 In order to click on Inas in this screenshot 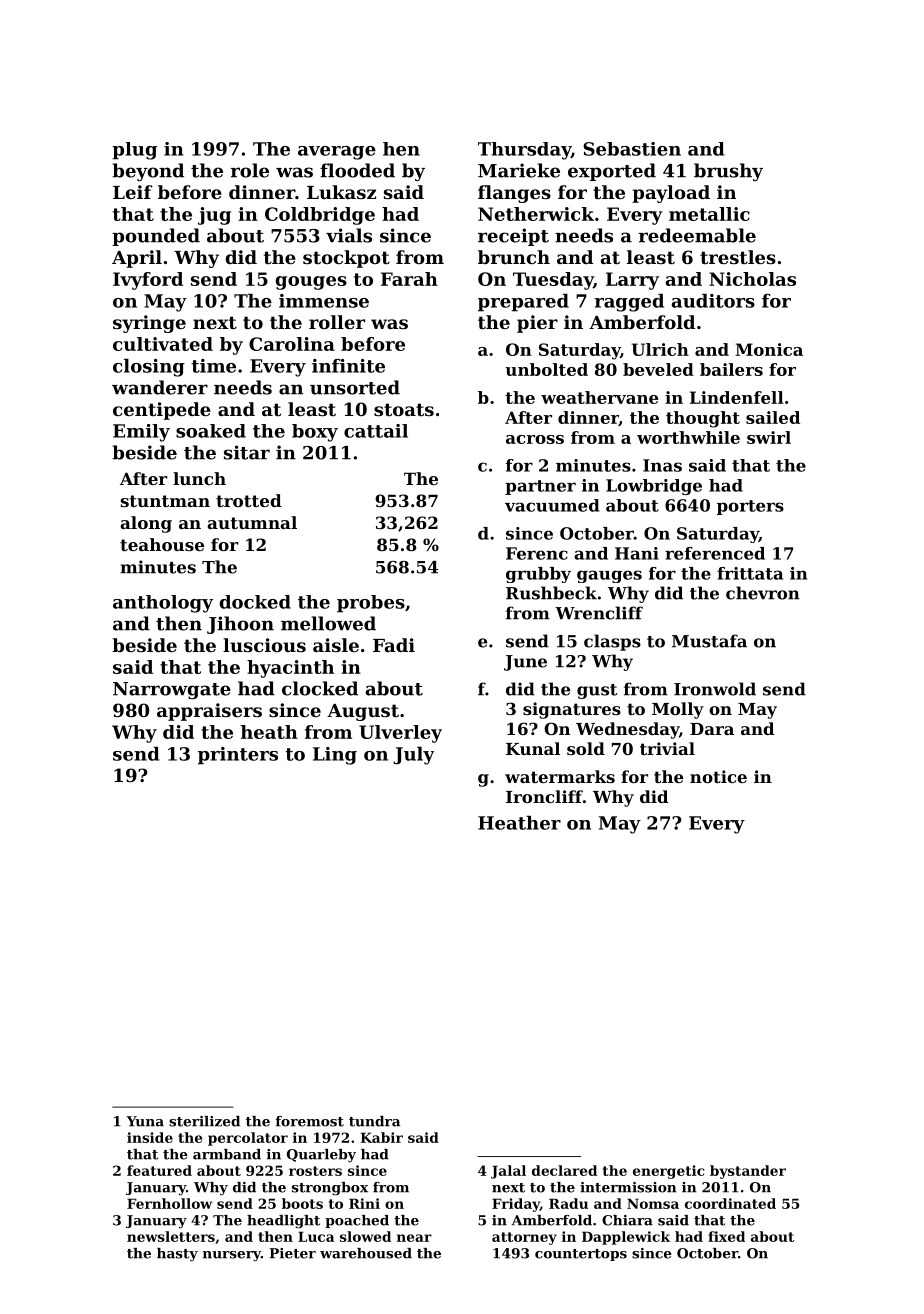, I will do `click(662, 465)`.
